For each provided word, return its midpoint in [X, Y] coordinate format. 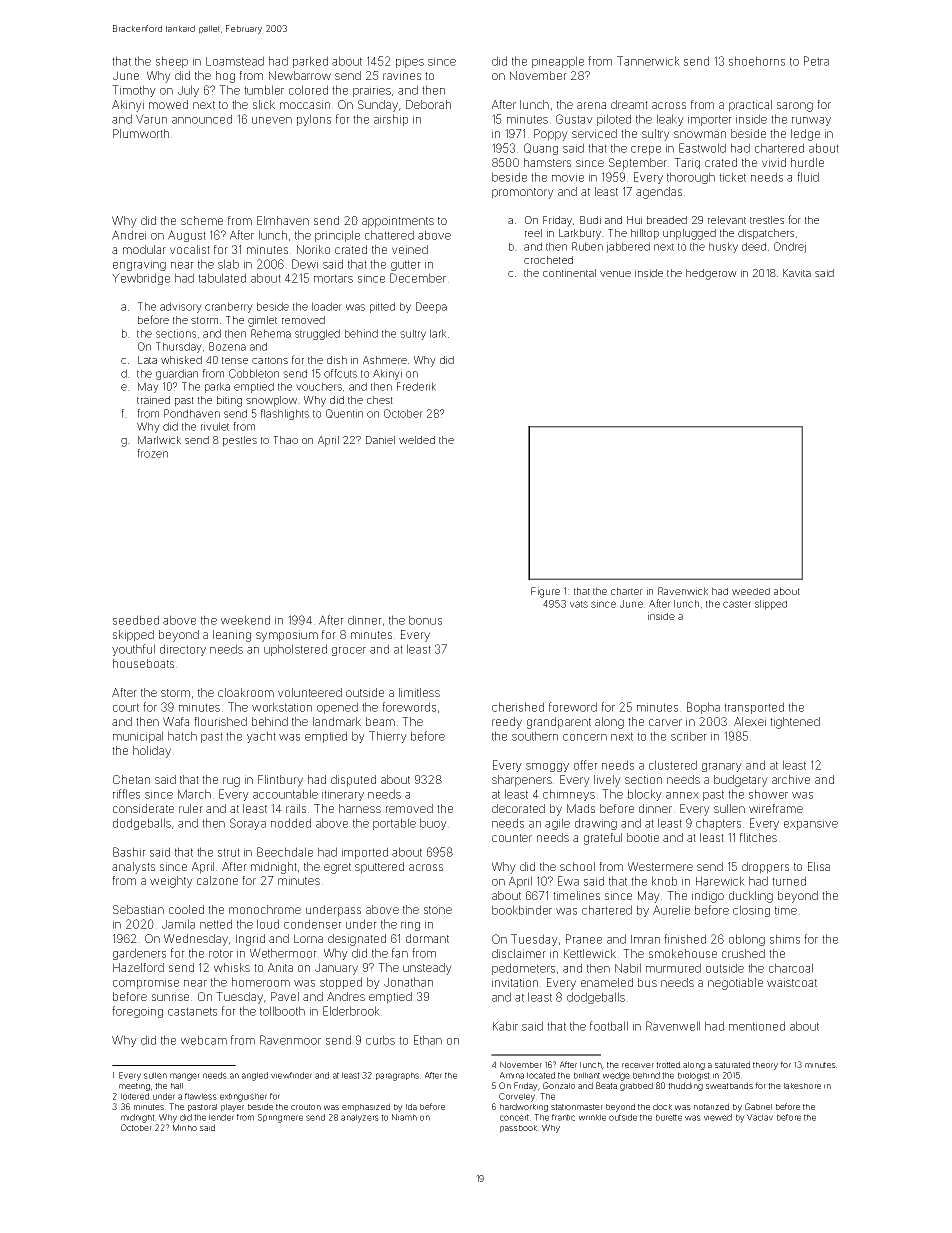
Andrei [129, 235]
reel [533, 233]
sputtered [379, 868]
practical [750, 106]
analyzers [360, 1118]
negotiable [735, 984]
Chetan [131, 779]
